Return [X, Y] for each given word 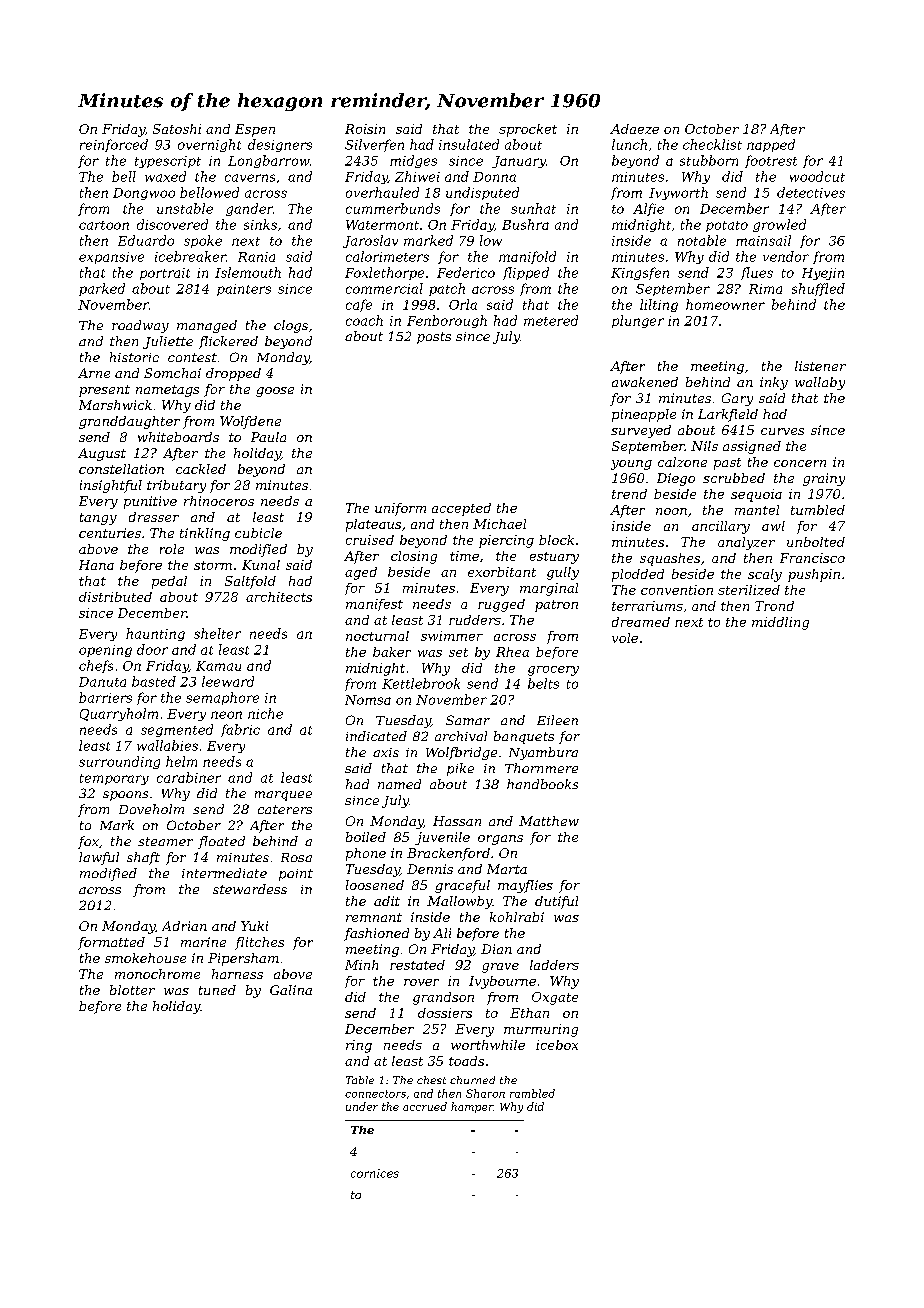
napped [771, 145]
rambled [532, 1093]
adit [387, 901]
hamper [472, 1107]
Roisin [365, 129]
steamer [165, 841]
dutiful [556, 902]
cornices [375, 1173]
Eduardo [146, 240]
